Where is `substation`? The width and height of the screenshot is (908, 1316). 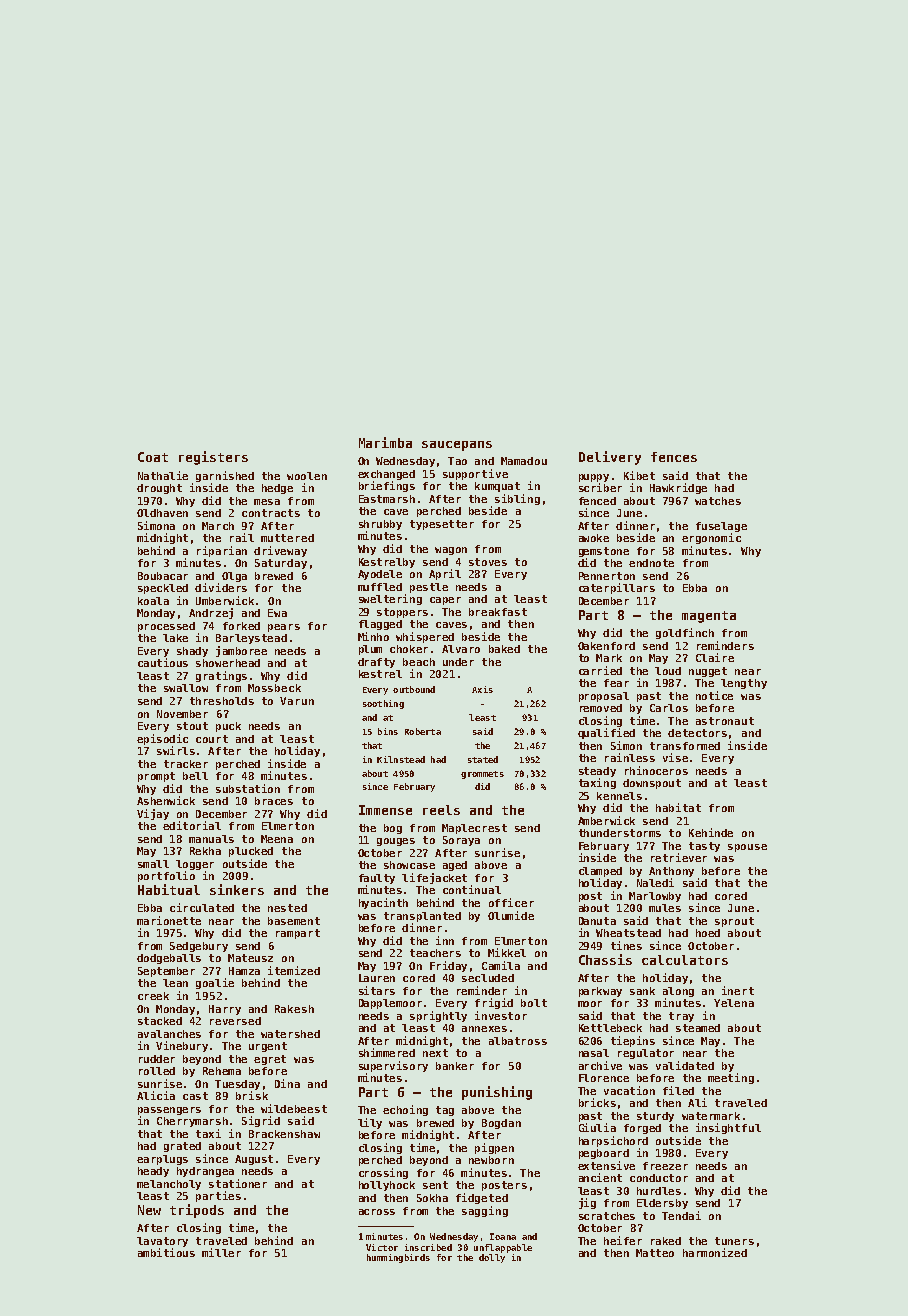 substation is located at coordinates (248, 788).
